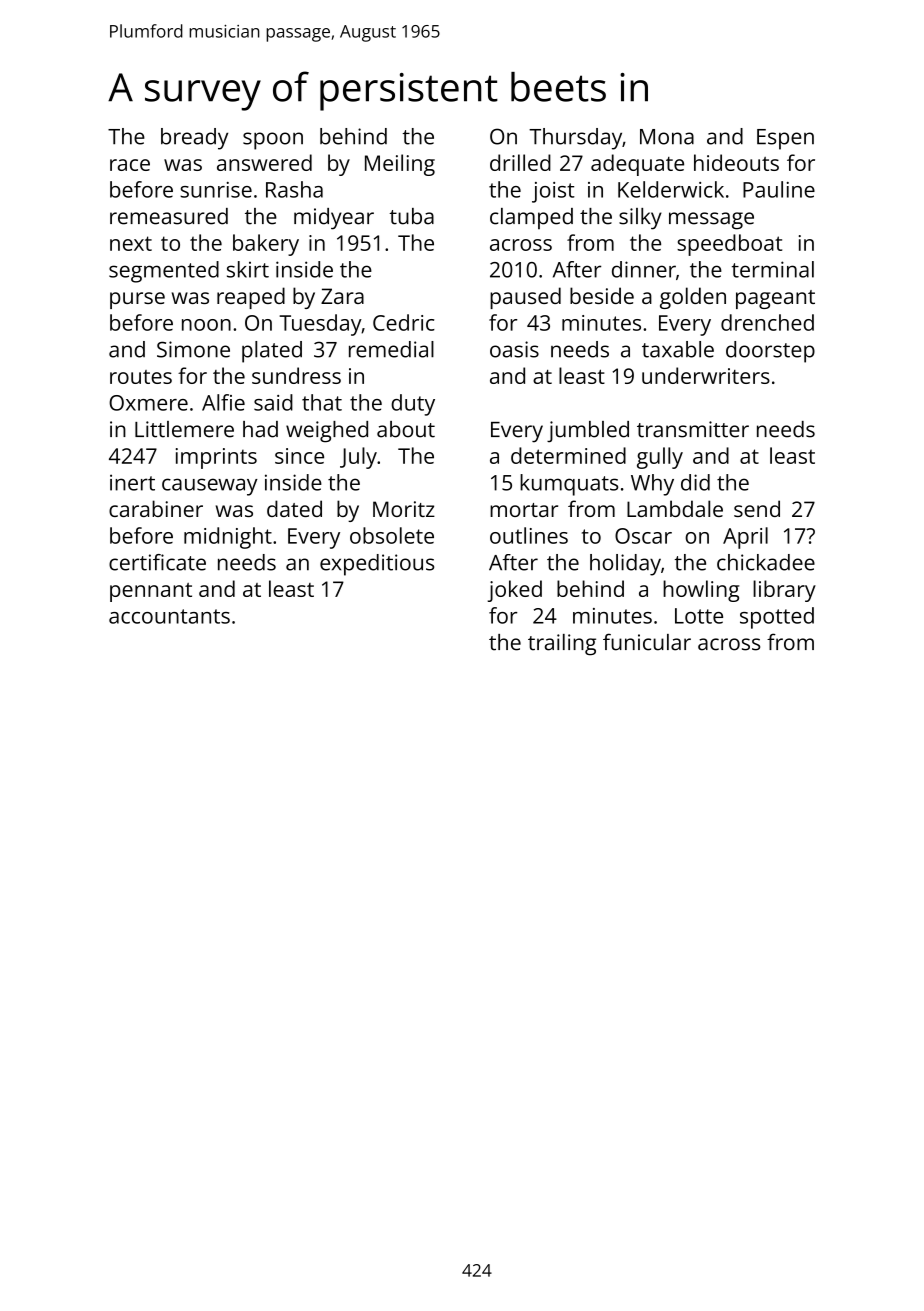  What do you see at coordinates (785, 139) in the screenshot?
I see `Espen` at bounding box center [785, 139].
